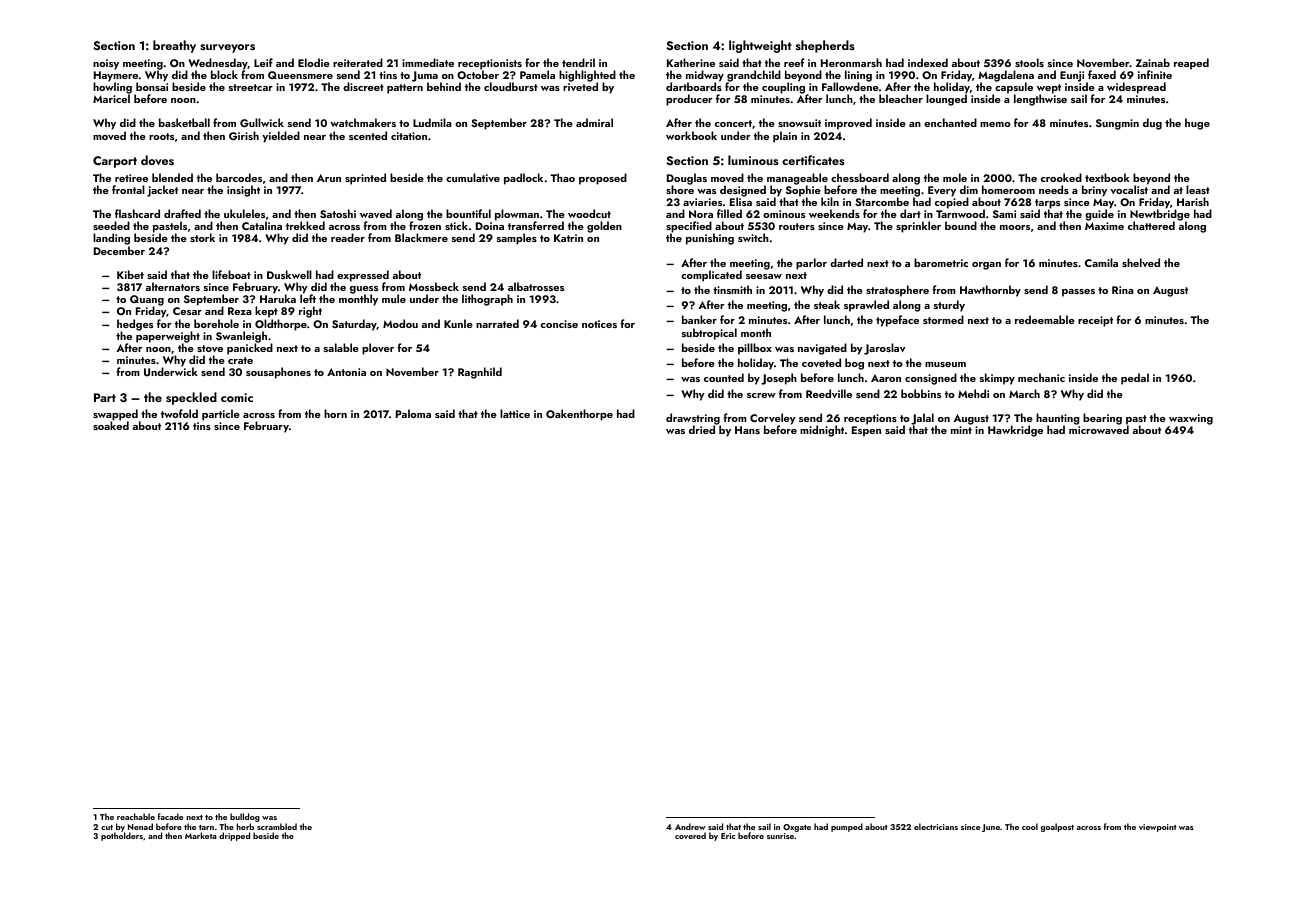 The height and width of the screenshot is (924, 1308). What do you see at coordinates (811, 264) in the screenshot?
I see `parlor` at bounding box center [811, 264].
